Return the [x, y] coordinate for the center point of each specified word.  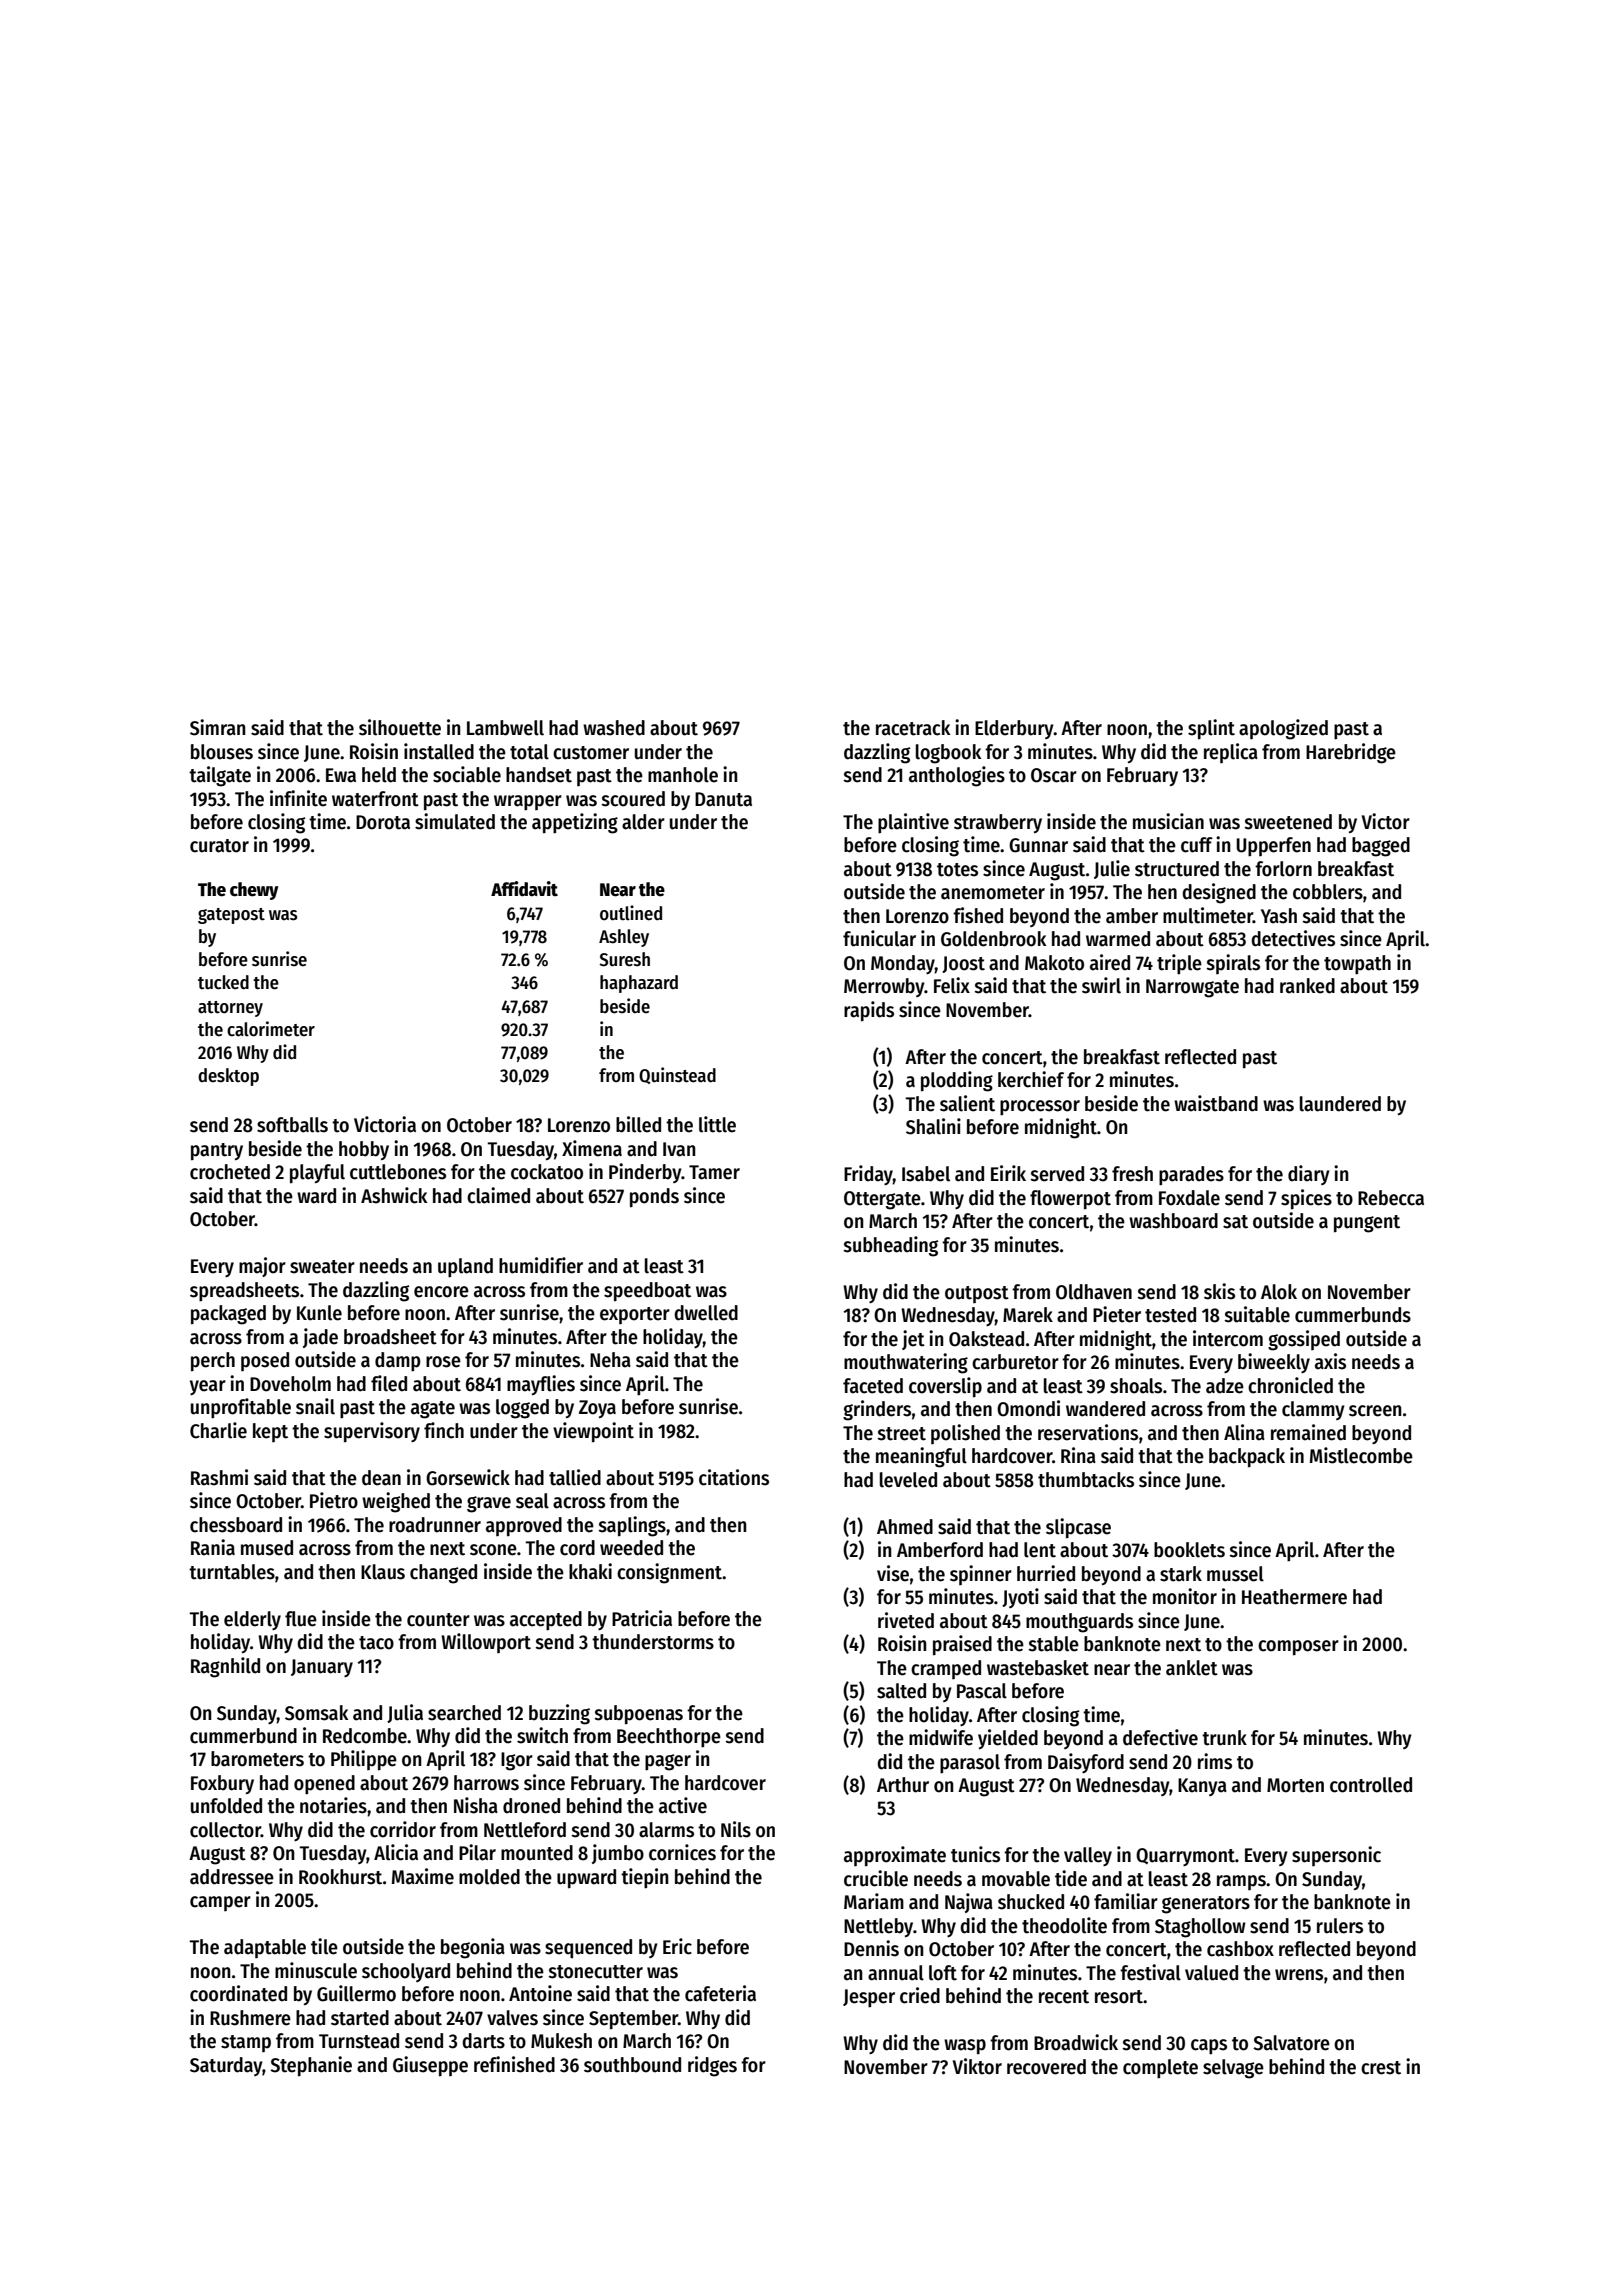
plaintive [913, 823]
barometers [257, 1759]
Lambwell [505, 728]
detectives [1293, 938]
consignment [669, 1573]
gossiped [1304, 1340]
